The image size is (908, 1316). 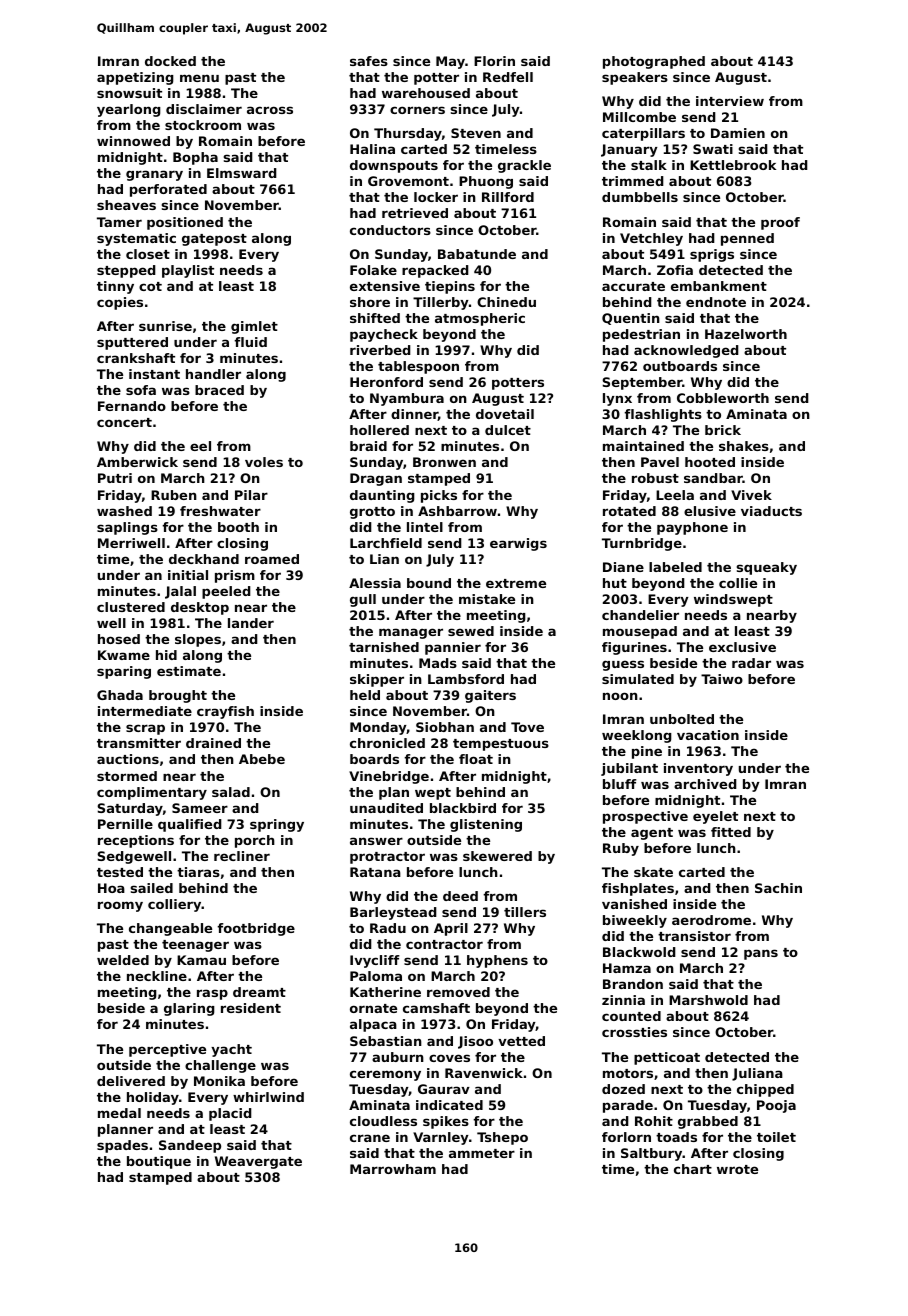 I want to click on Mads, so click(x=438, y=663).
